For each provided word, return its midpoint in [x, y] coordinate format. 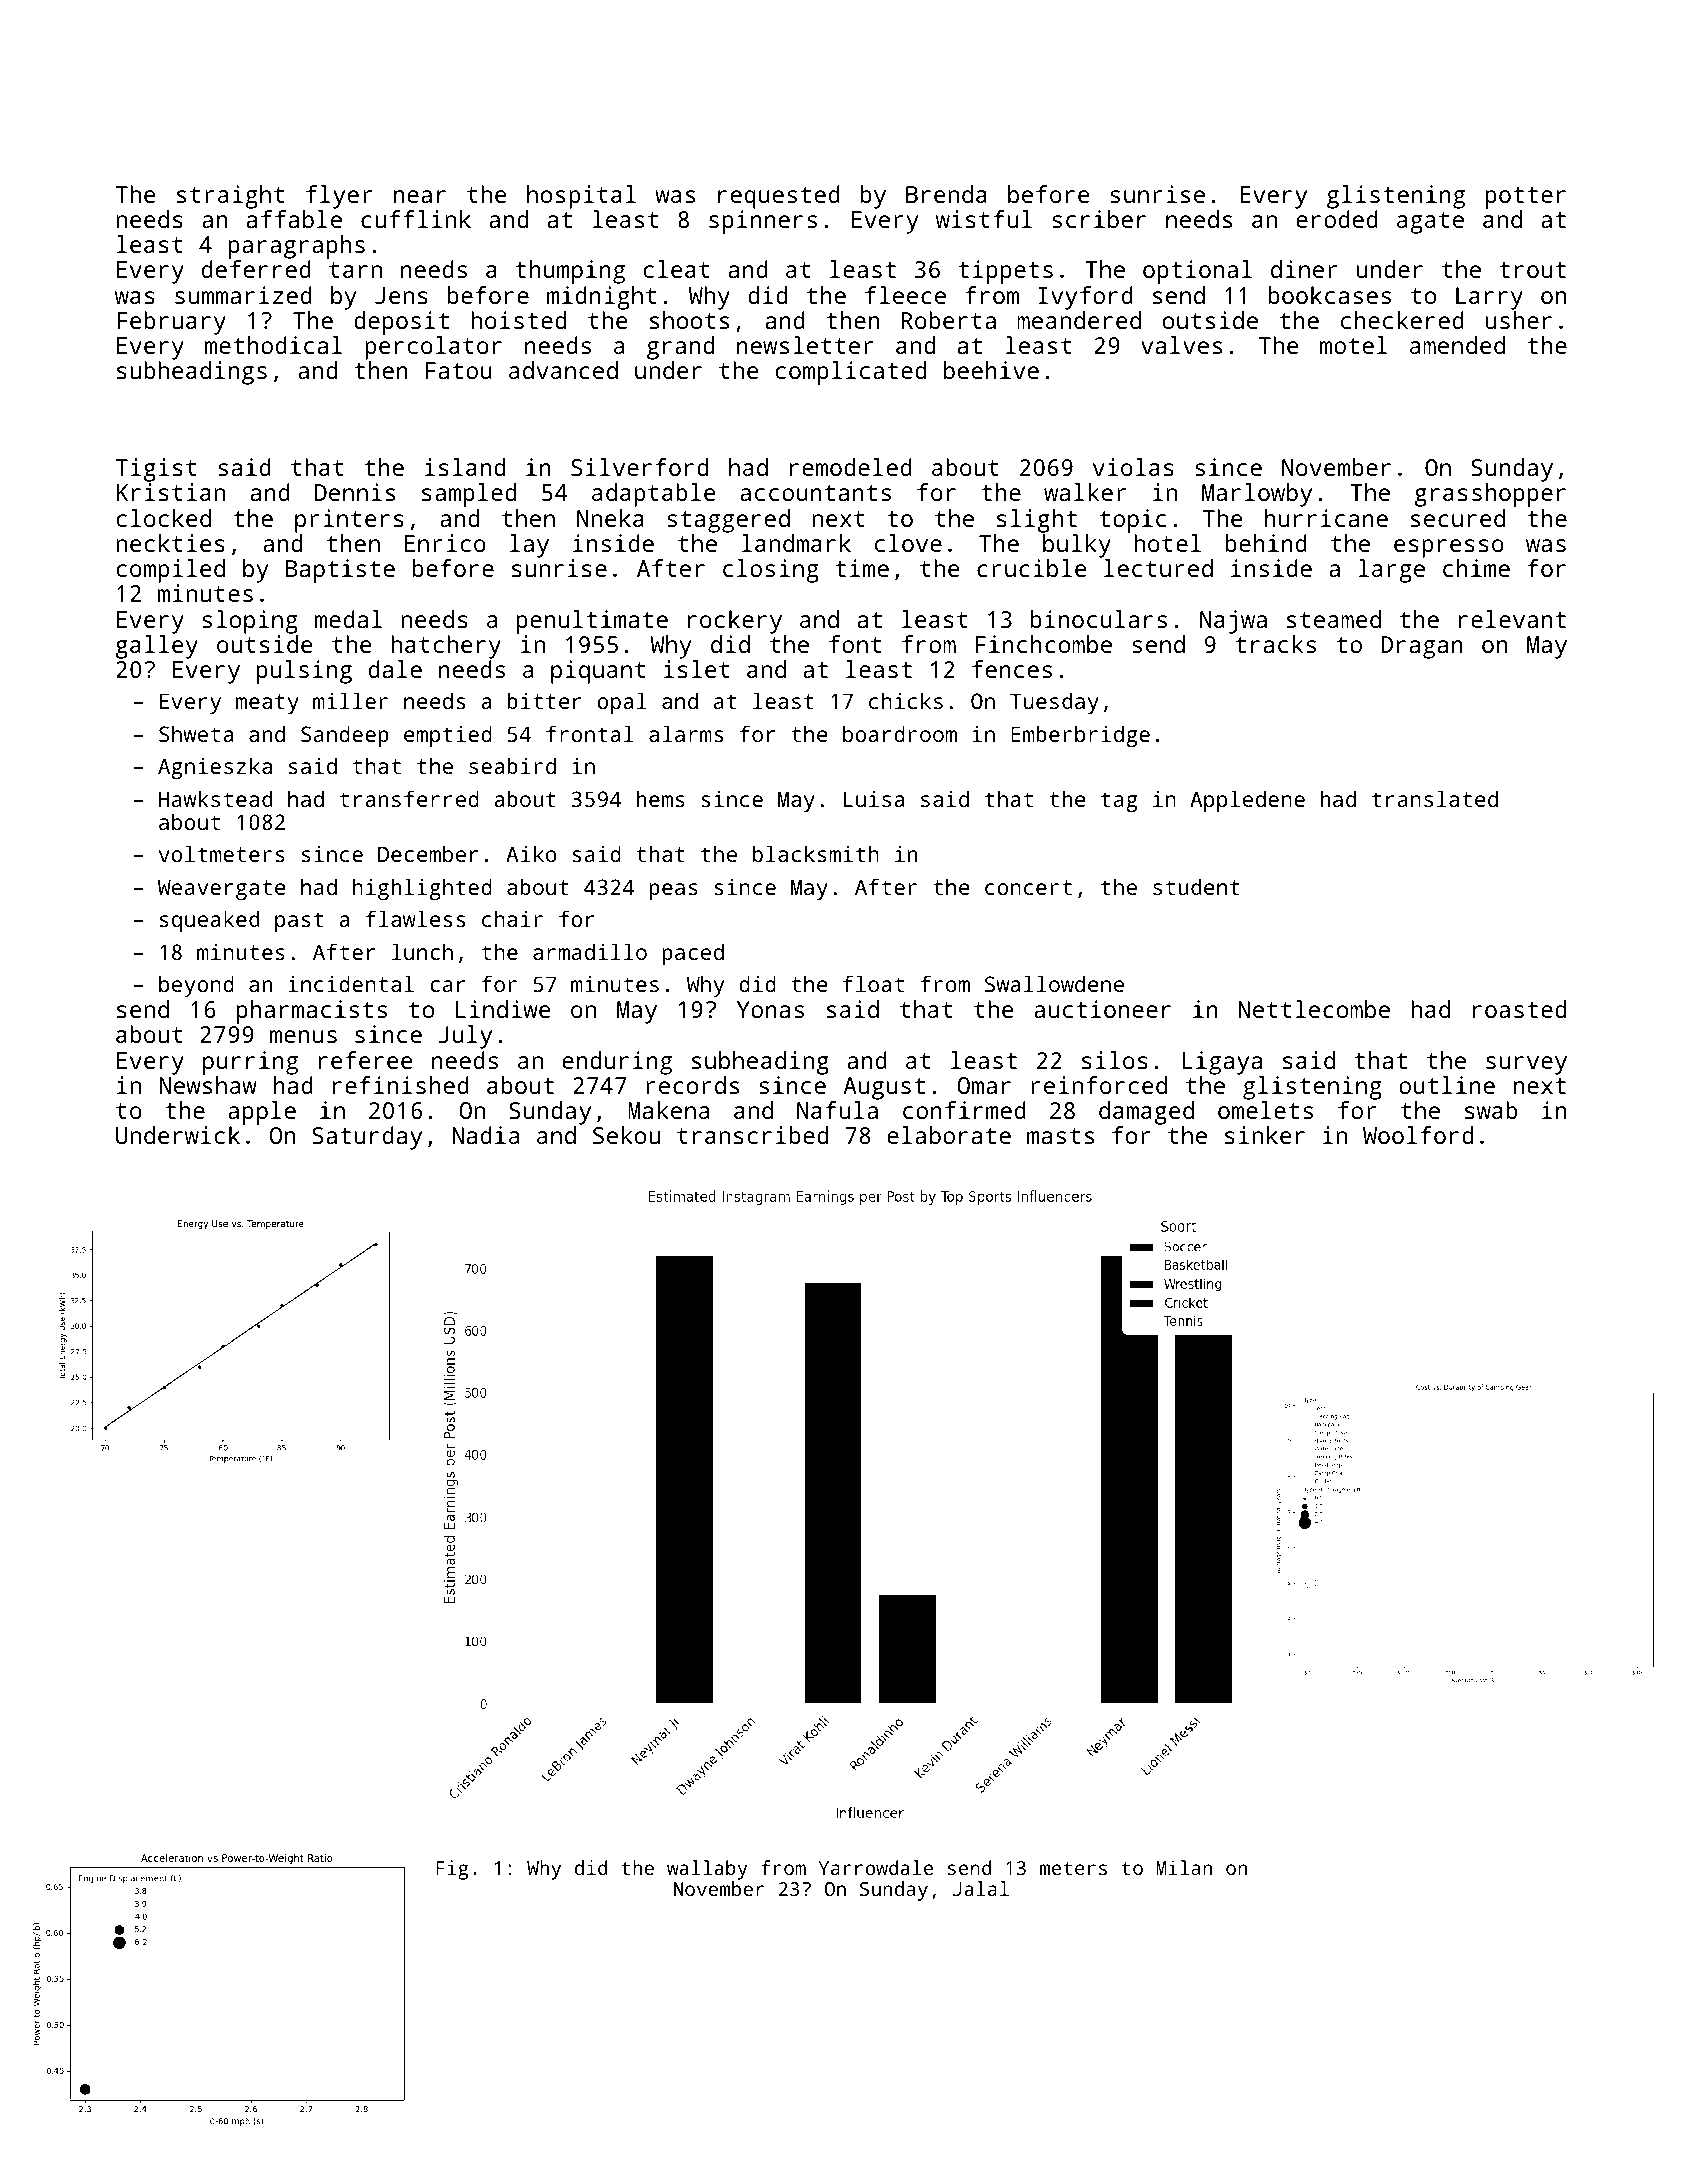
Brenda [946, 194]
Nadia [486, 1135]
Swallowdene [1054, 983]
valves [1181, 345]
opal [621, 703]
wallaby [707, 1870]
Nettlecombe [1314, 1009]
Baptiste [340, 571]
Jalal [981, 1888]
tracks [1276, 644]
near [420, 196]
